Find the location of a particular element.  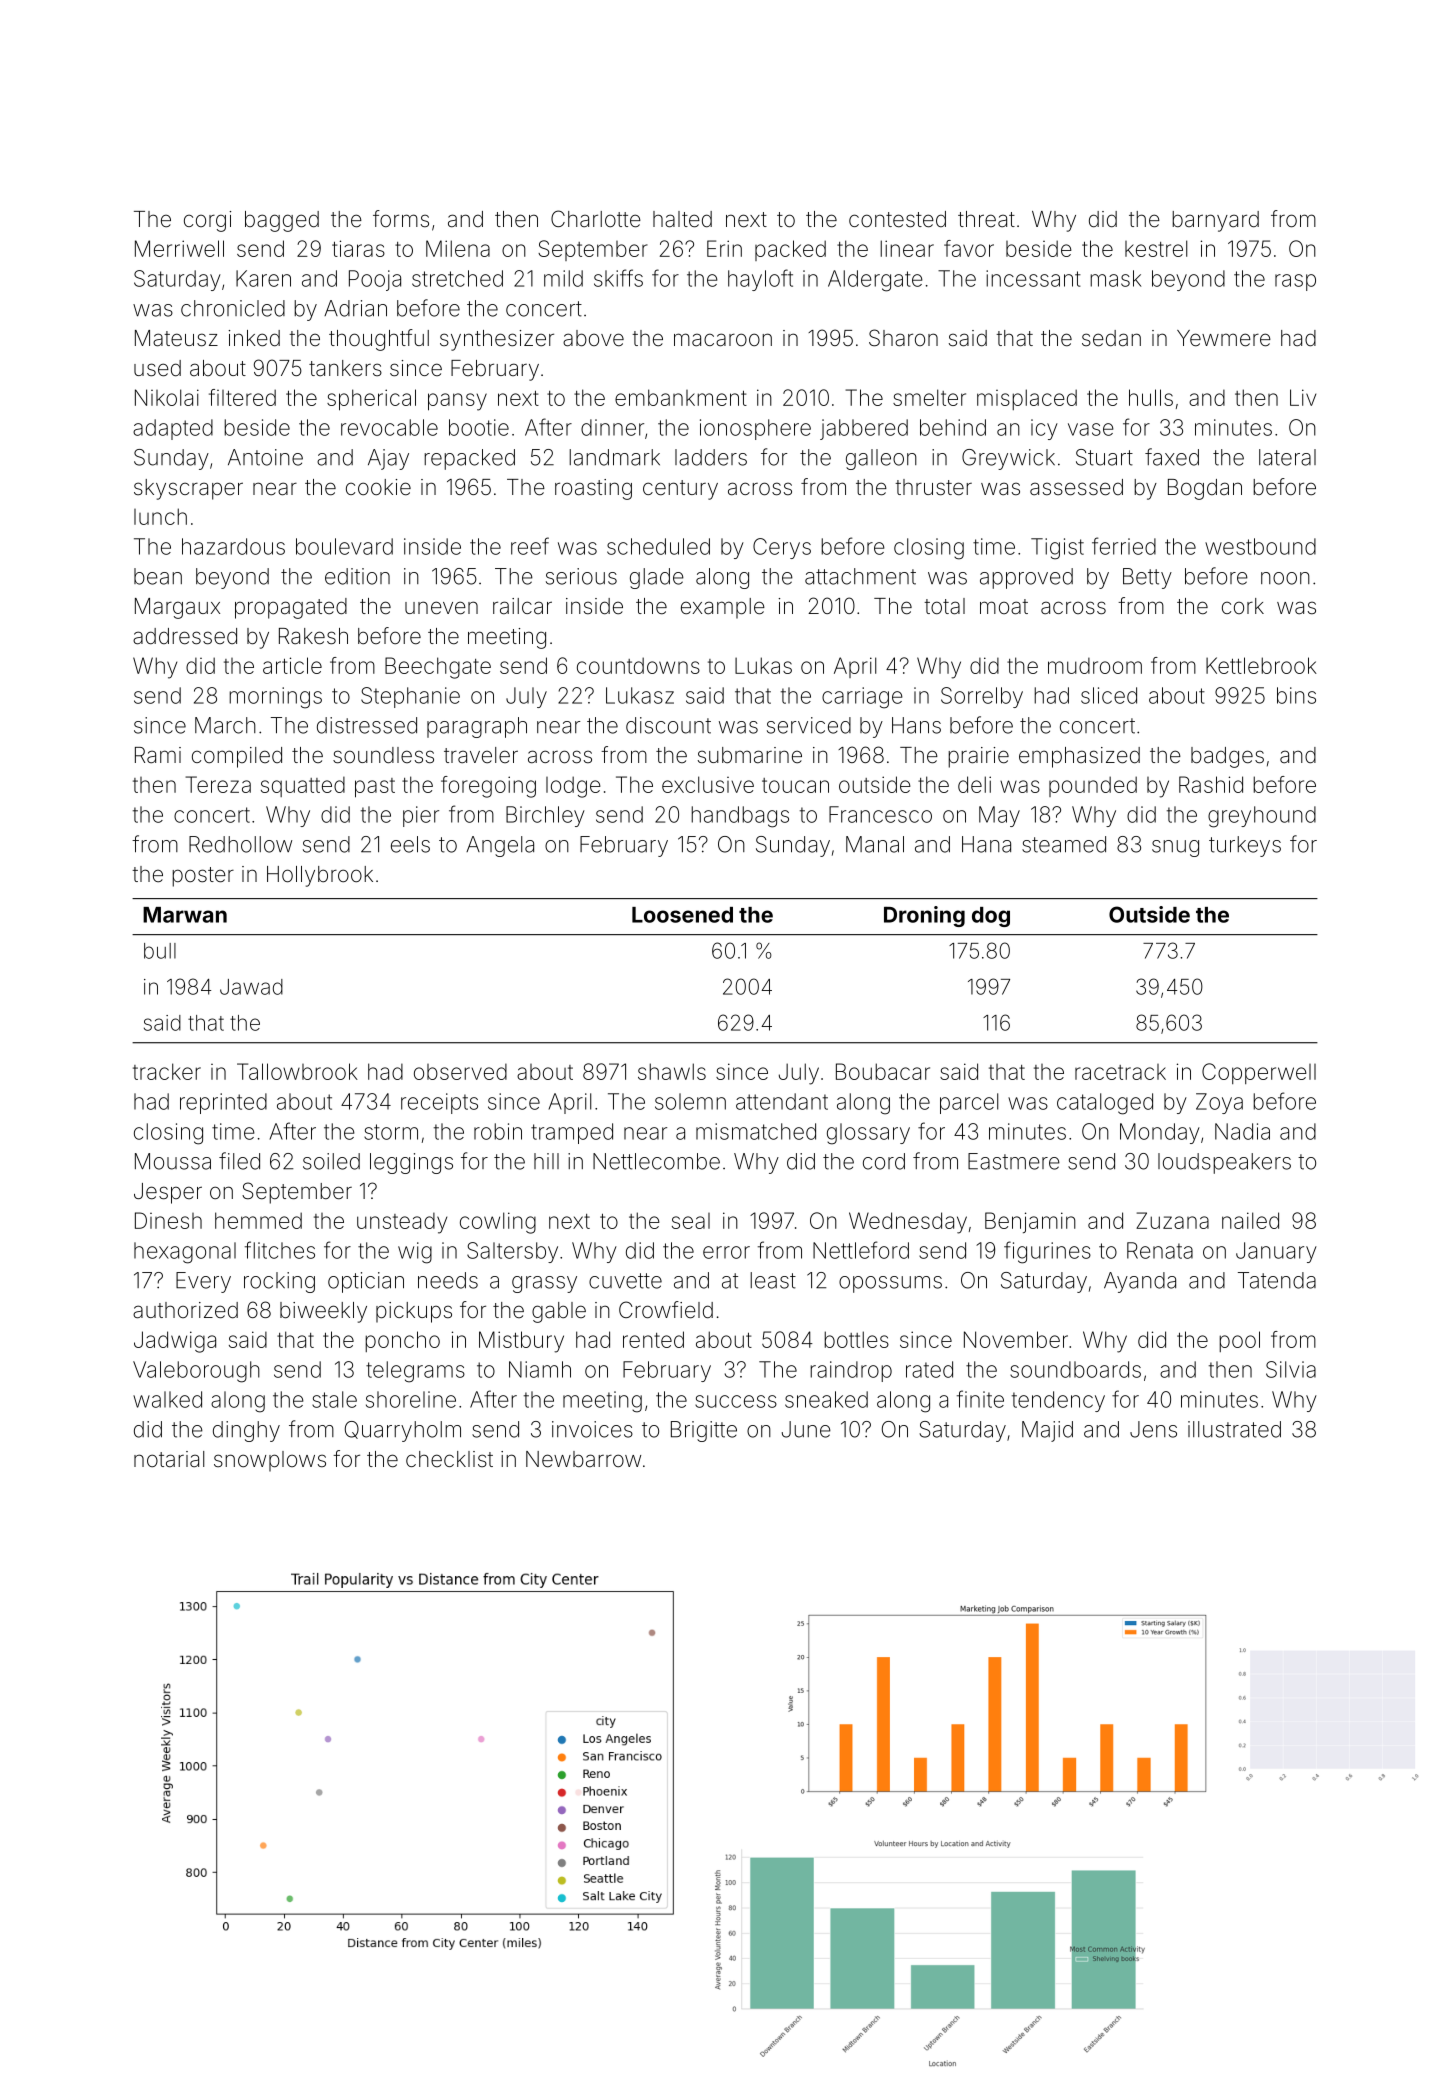

checklist is located at coordinates (449, 1459).
